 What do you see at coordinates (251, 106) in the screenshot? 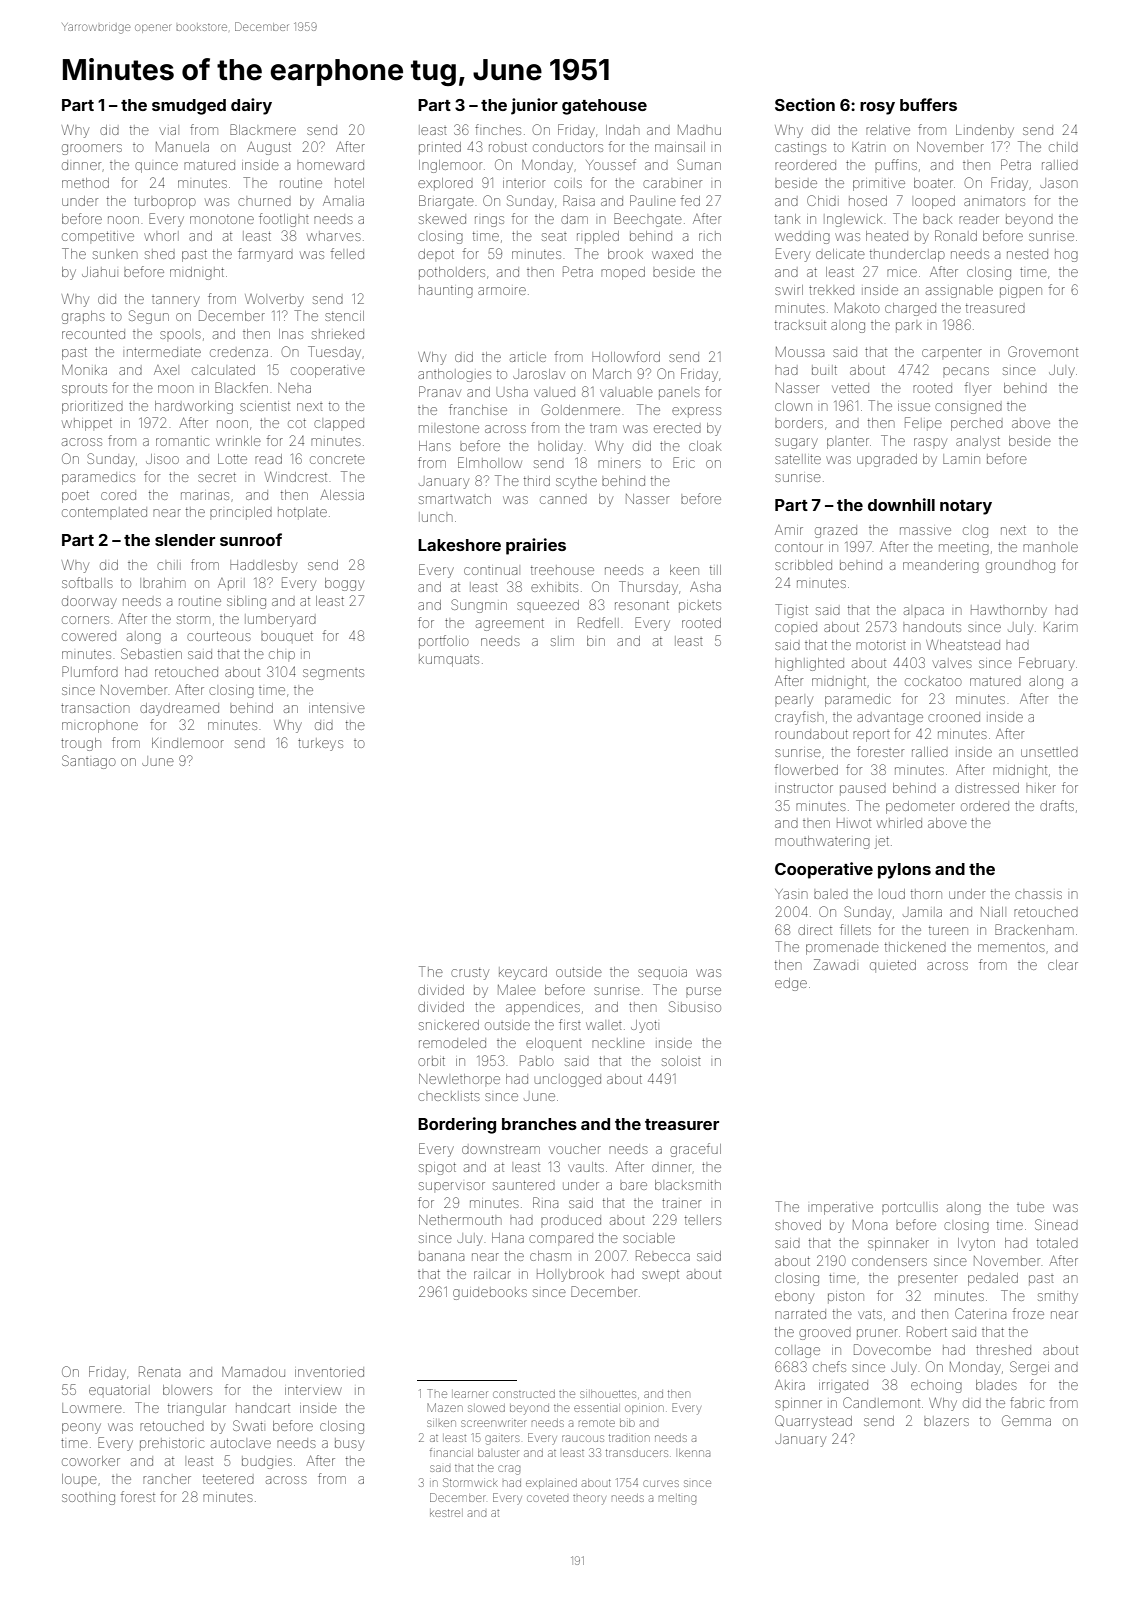
I see `dairy` at bounding box center [251, 106].
